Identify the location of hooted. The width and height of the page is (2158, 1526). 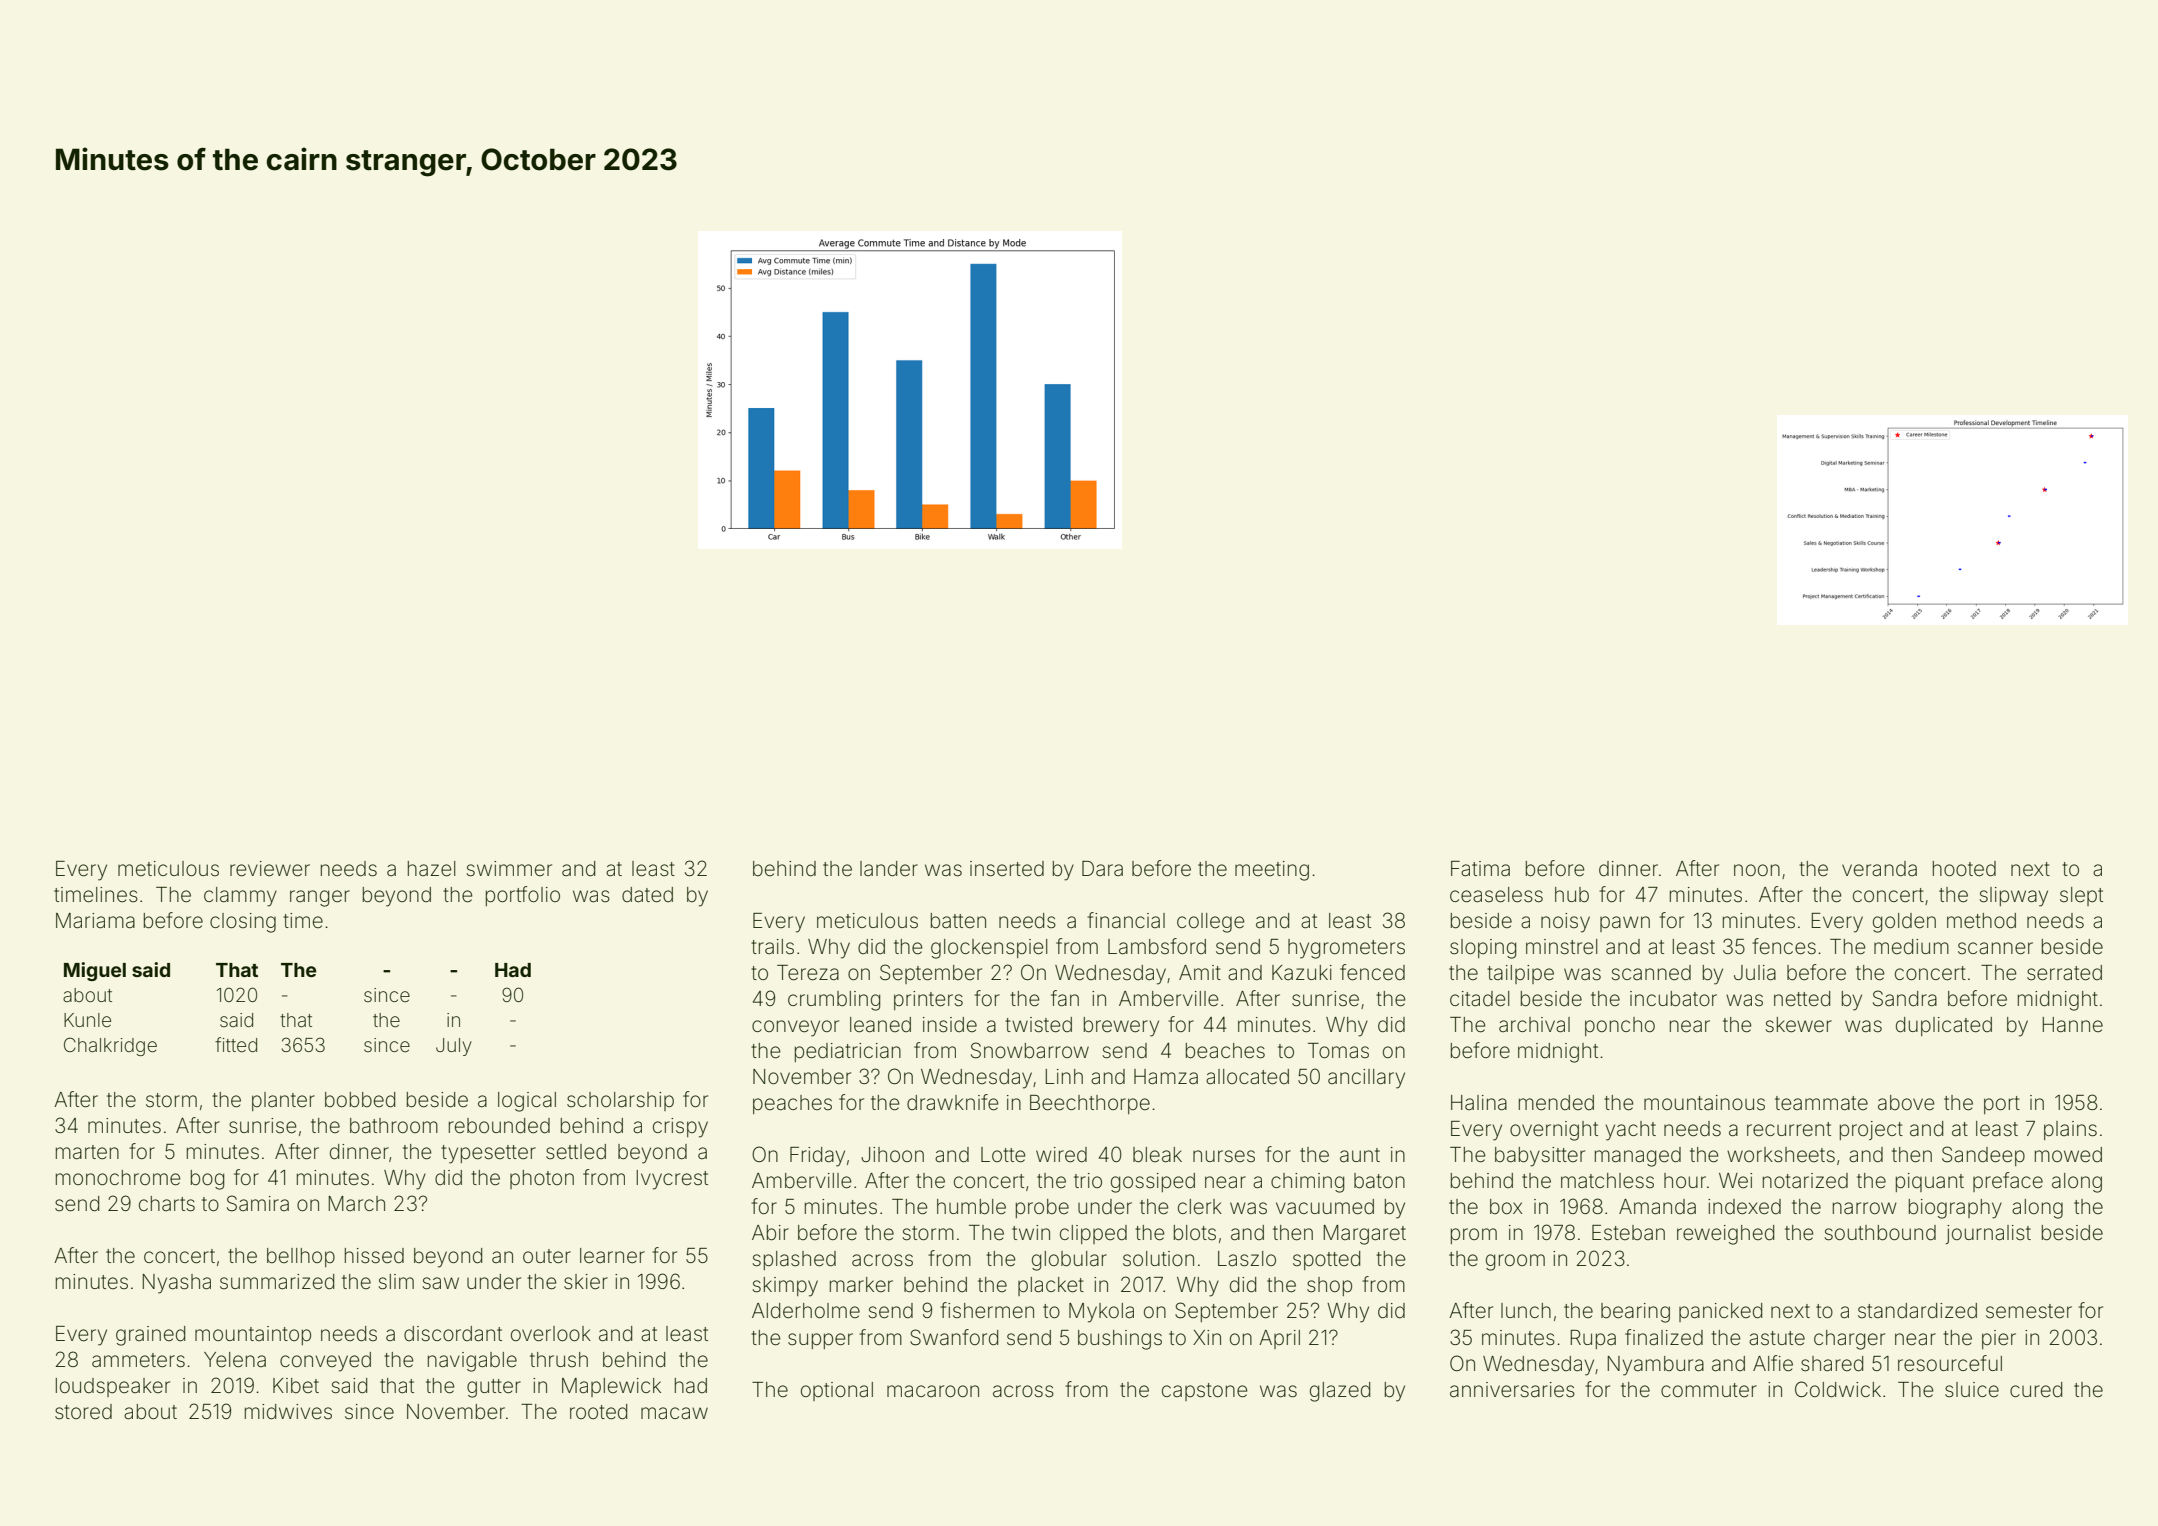
(1964, 869).
